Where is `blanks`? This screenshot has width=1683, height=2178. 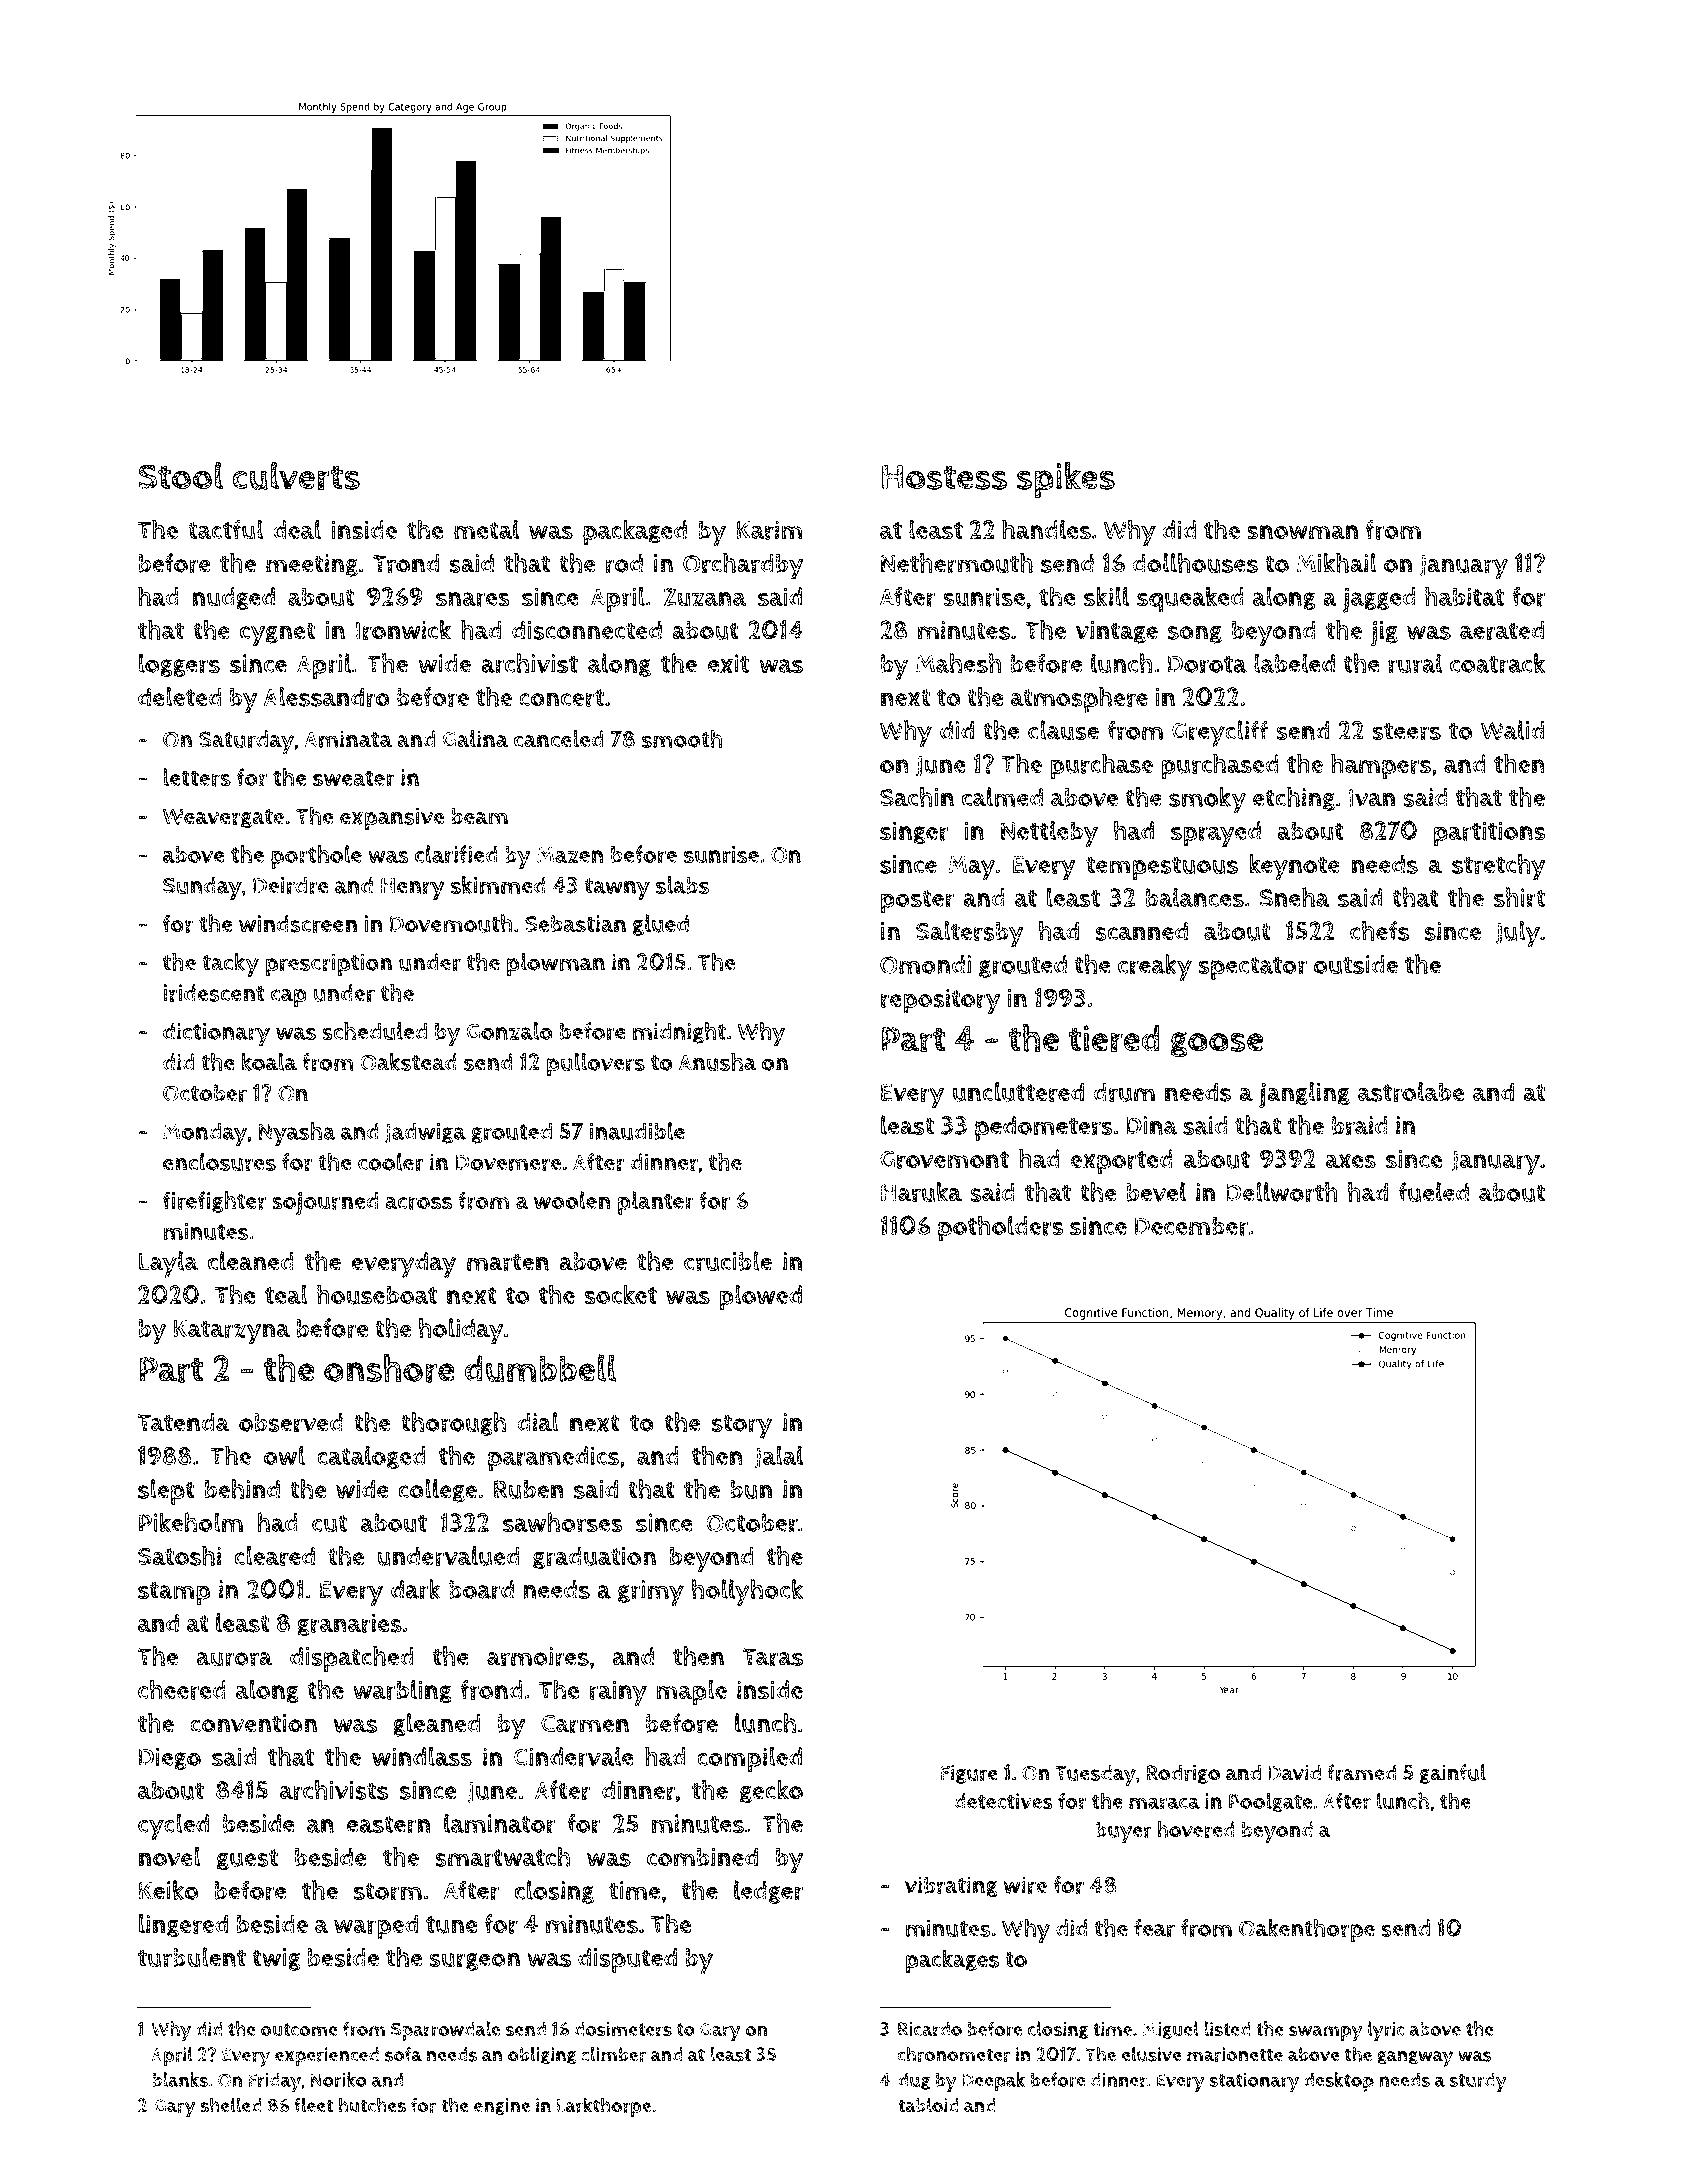
blanks is located at coordinates (180, 2079).
